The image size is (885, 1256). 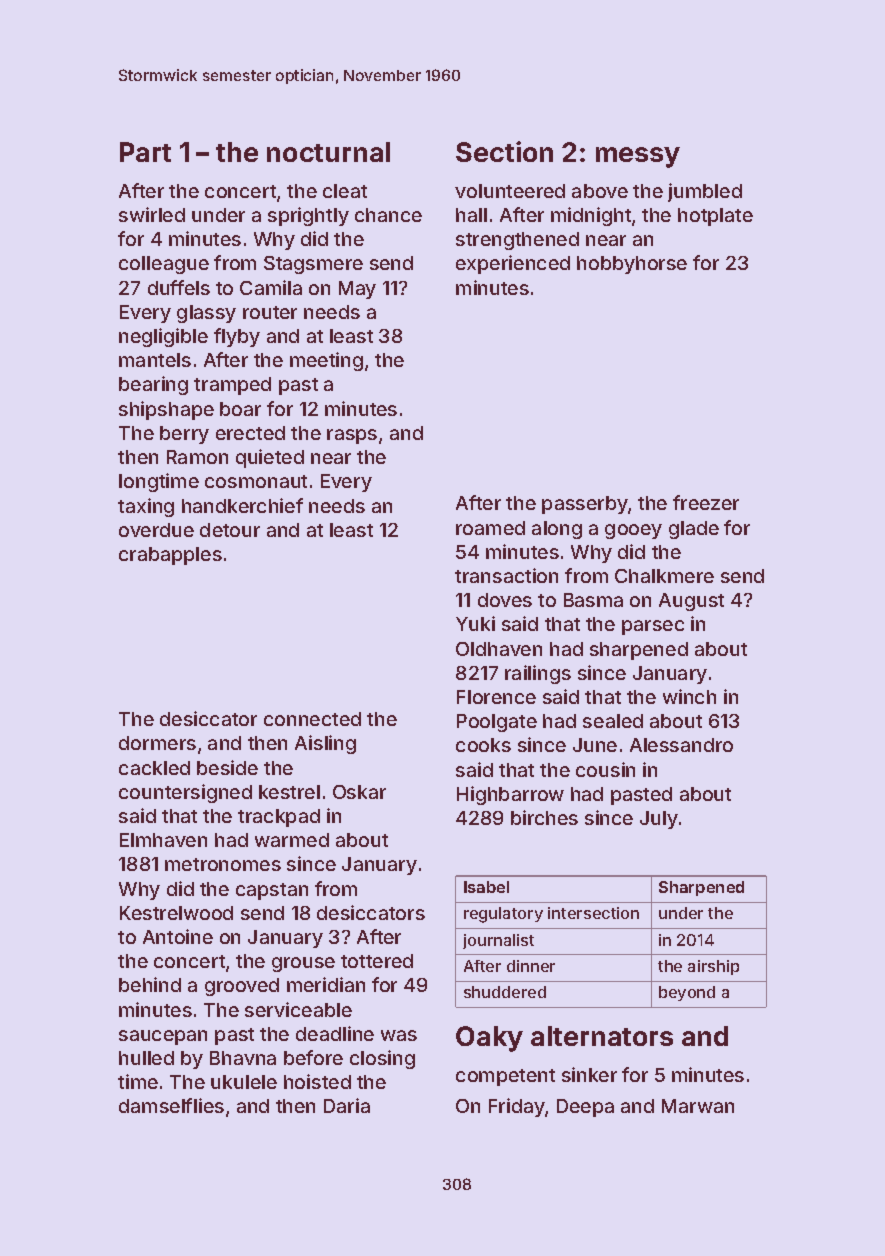 What do you see at coordinates (638, 157) in the screenshot?
I see `messy` at bounding box center [638, 157].
